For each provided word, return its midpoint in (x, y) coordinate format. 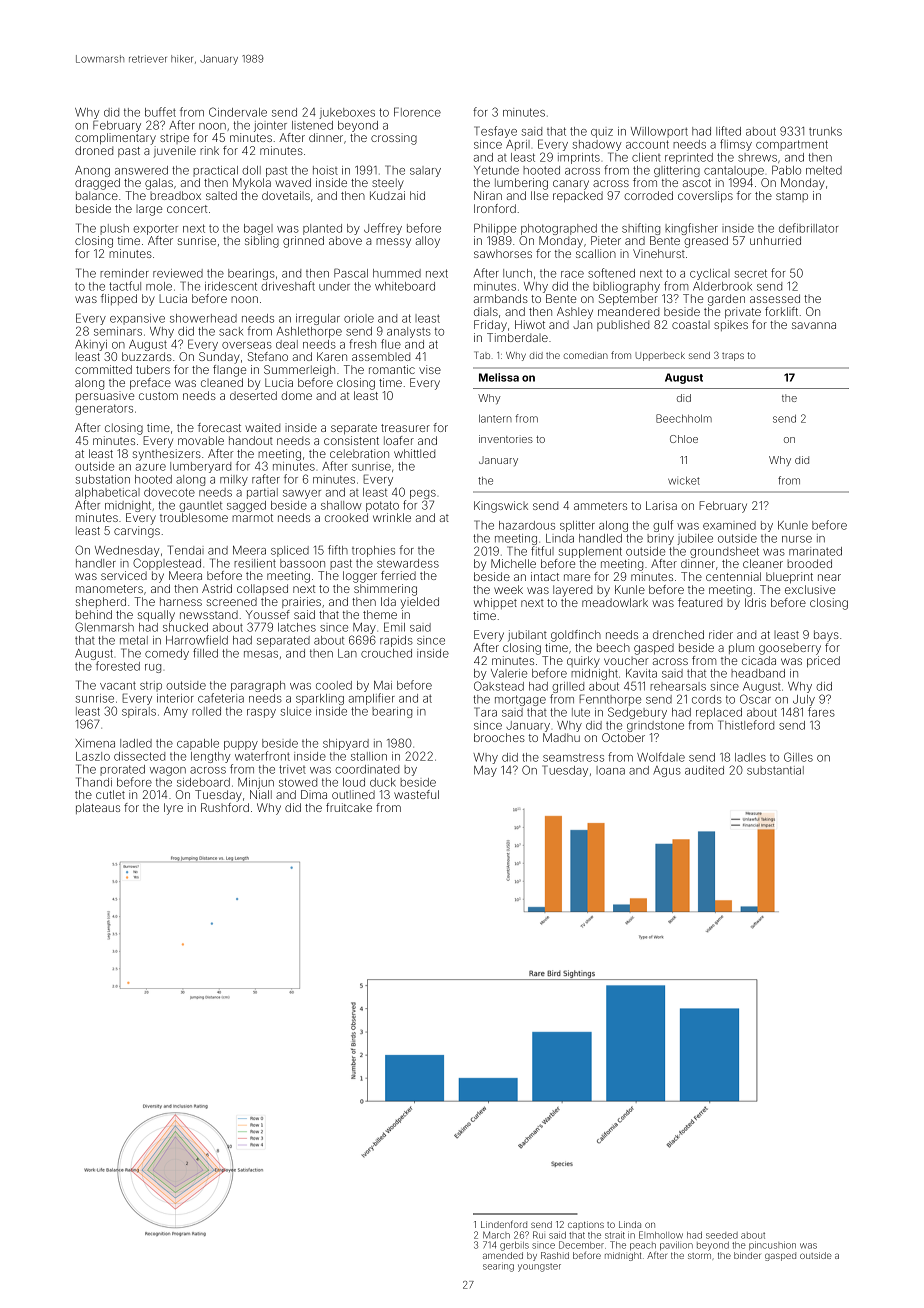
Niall (261, 794)
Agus (667, 771)
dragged (97, 184)
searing (498, 1268)
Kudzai (387, 195)
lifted (728, 131)
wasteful (416, 794)
